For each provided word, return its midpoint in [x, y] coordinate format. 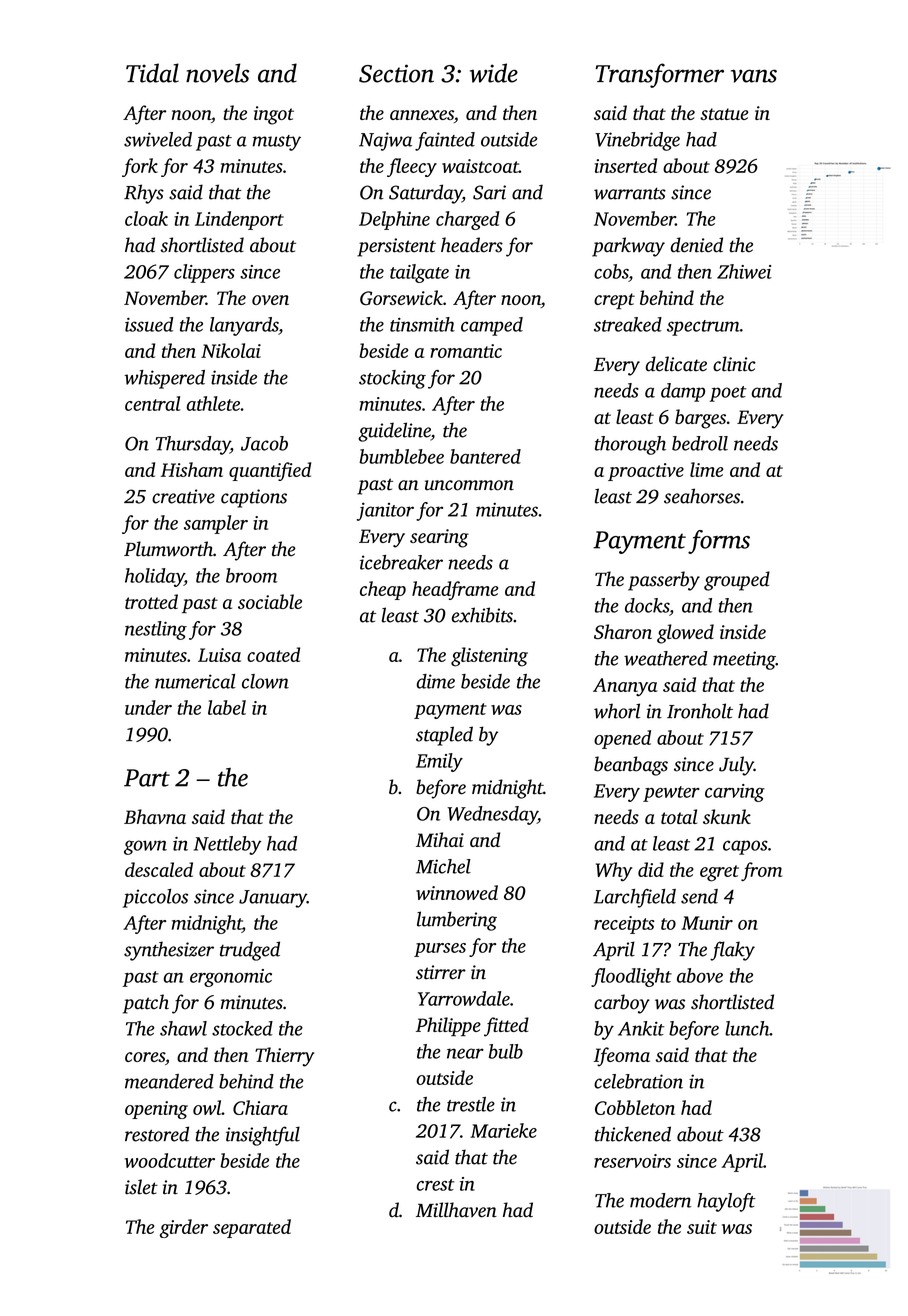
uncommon [469, 485]
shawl [183, 1028]
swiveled [158, 139]
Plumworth [168, 549]
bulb [506, 1051]
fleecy [412, 167]
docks [647, 605]
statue [724, 114]
